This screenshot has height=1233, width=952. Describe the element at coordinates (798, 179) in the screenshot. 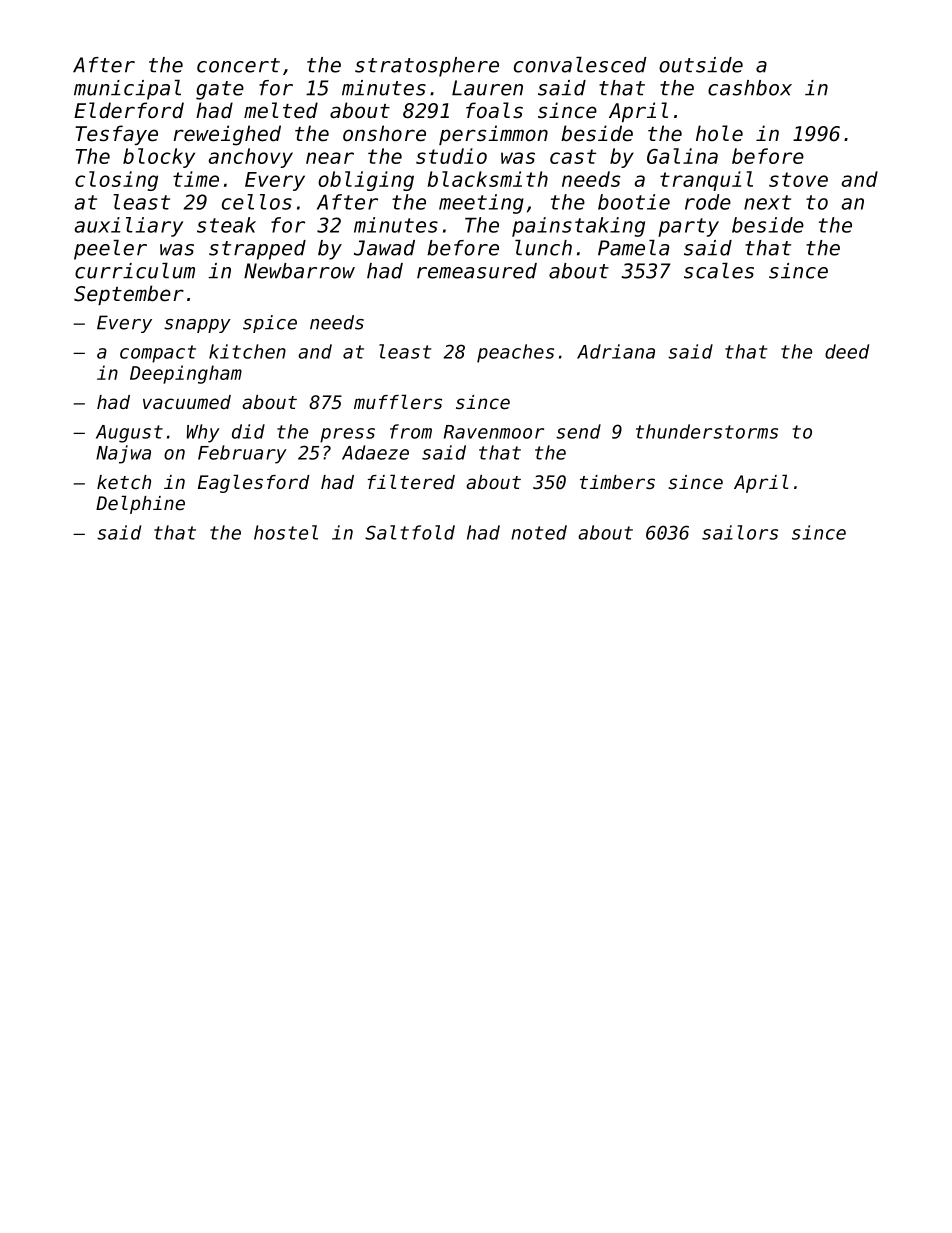

I see `stove` at that location.
